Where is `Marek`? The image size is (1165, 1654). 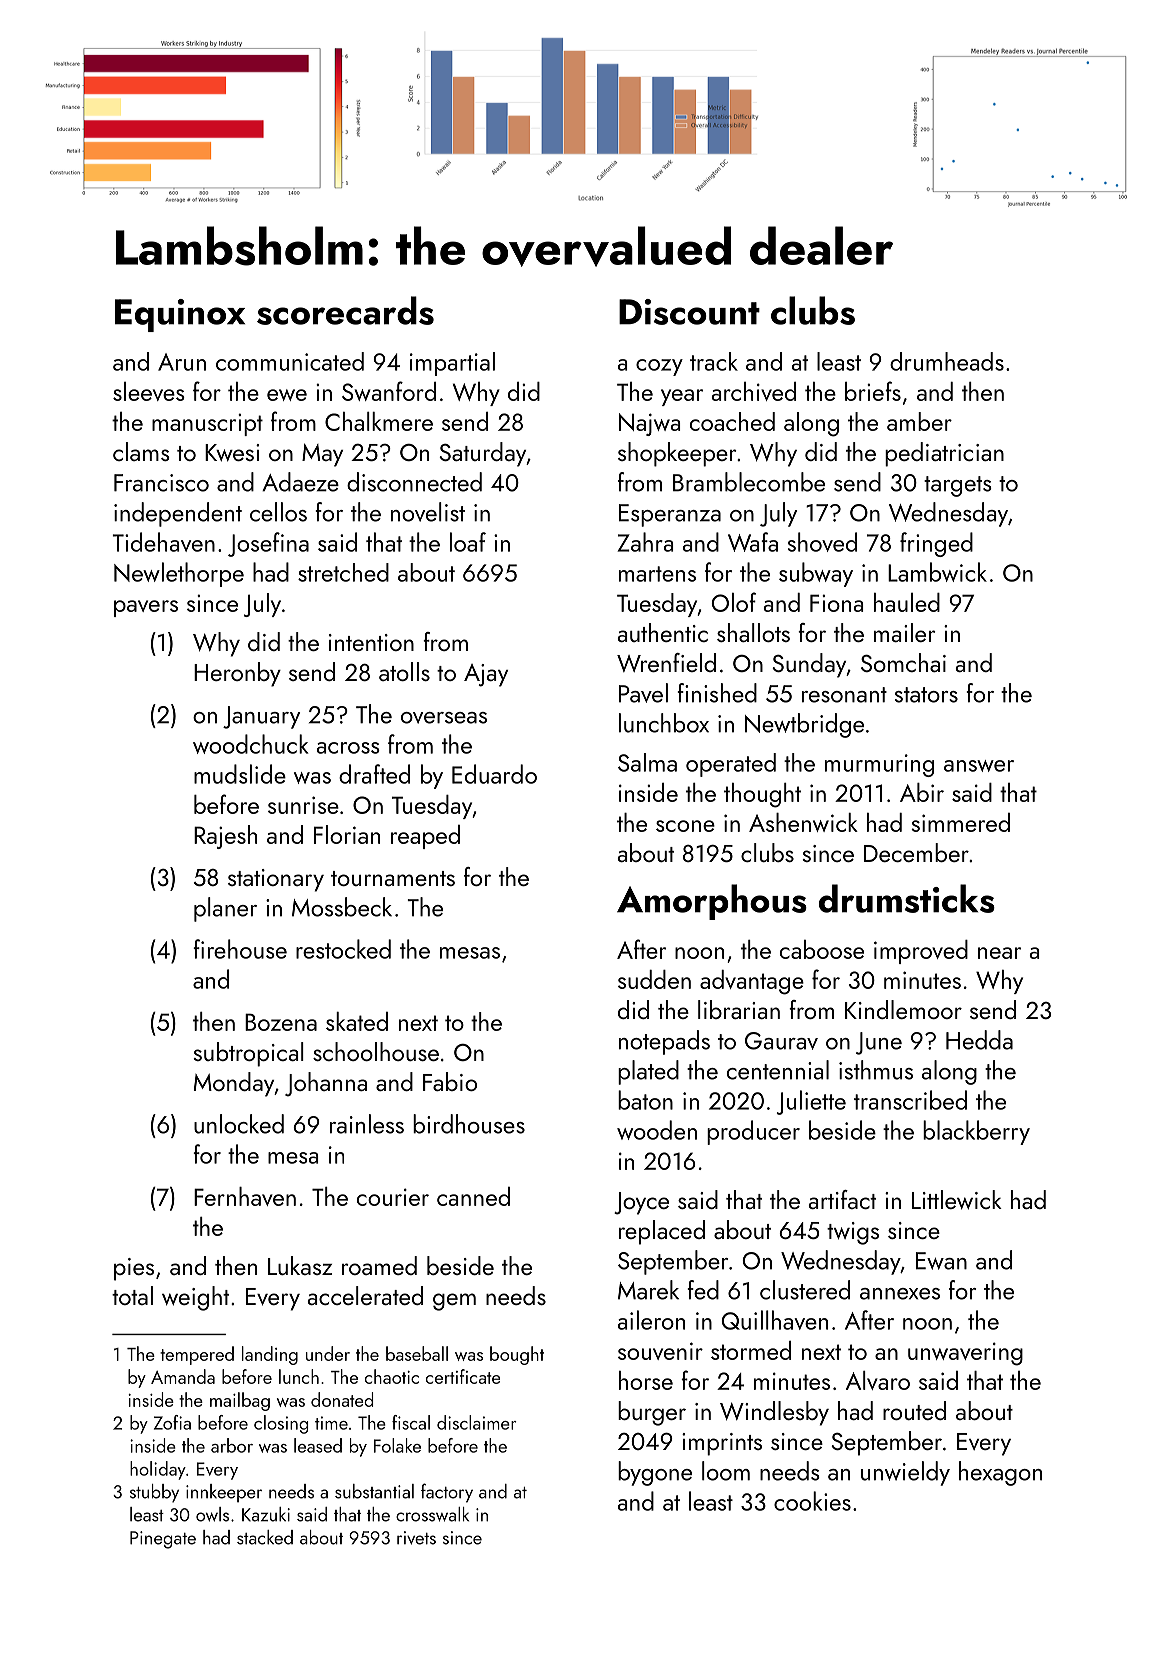 Marek is located at coordinates (648, 1290).
